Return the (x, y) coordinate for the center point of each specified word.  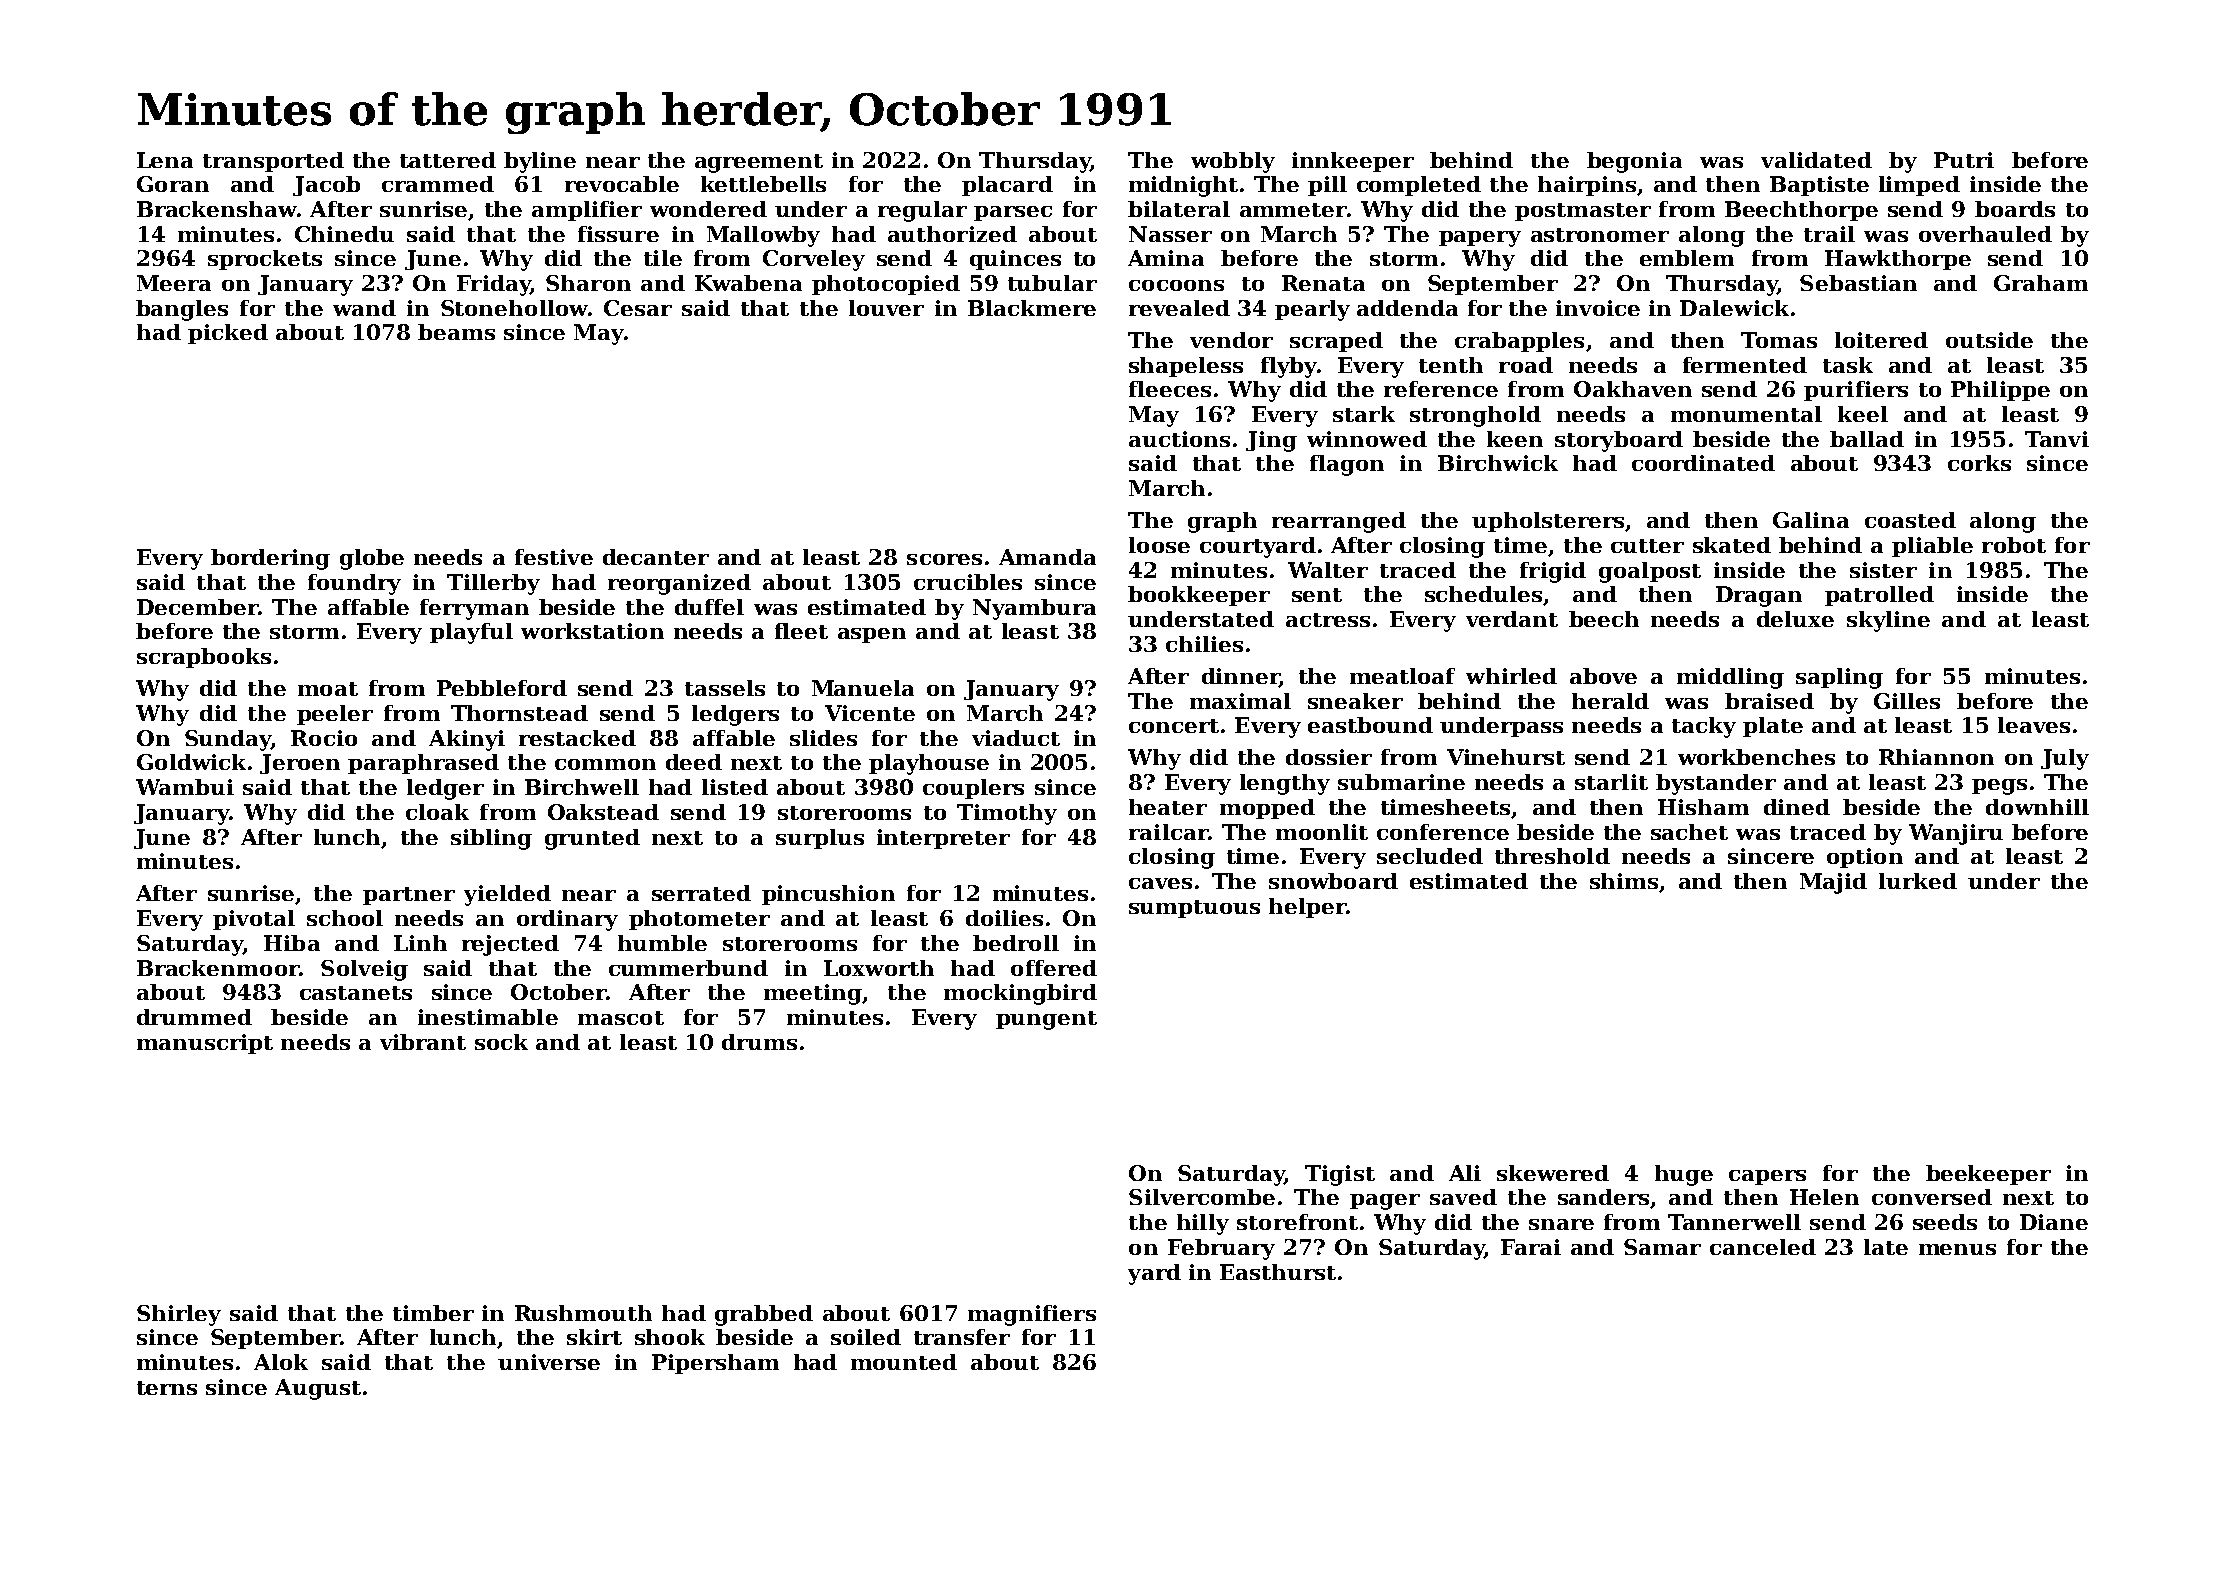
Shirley (179, 1315)
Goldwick (191, 762)
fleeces (1170, 389)
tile (663, 258)
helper (1307, 908)
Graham (2041, 283)
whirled (1511, 676)
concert (1174, 726)
